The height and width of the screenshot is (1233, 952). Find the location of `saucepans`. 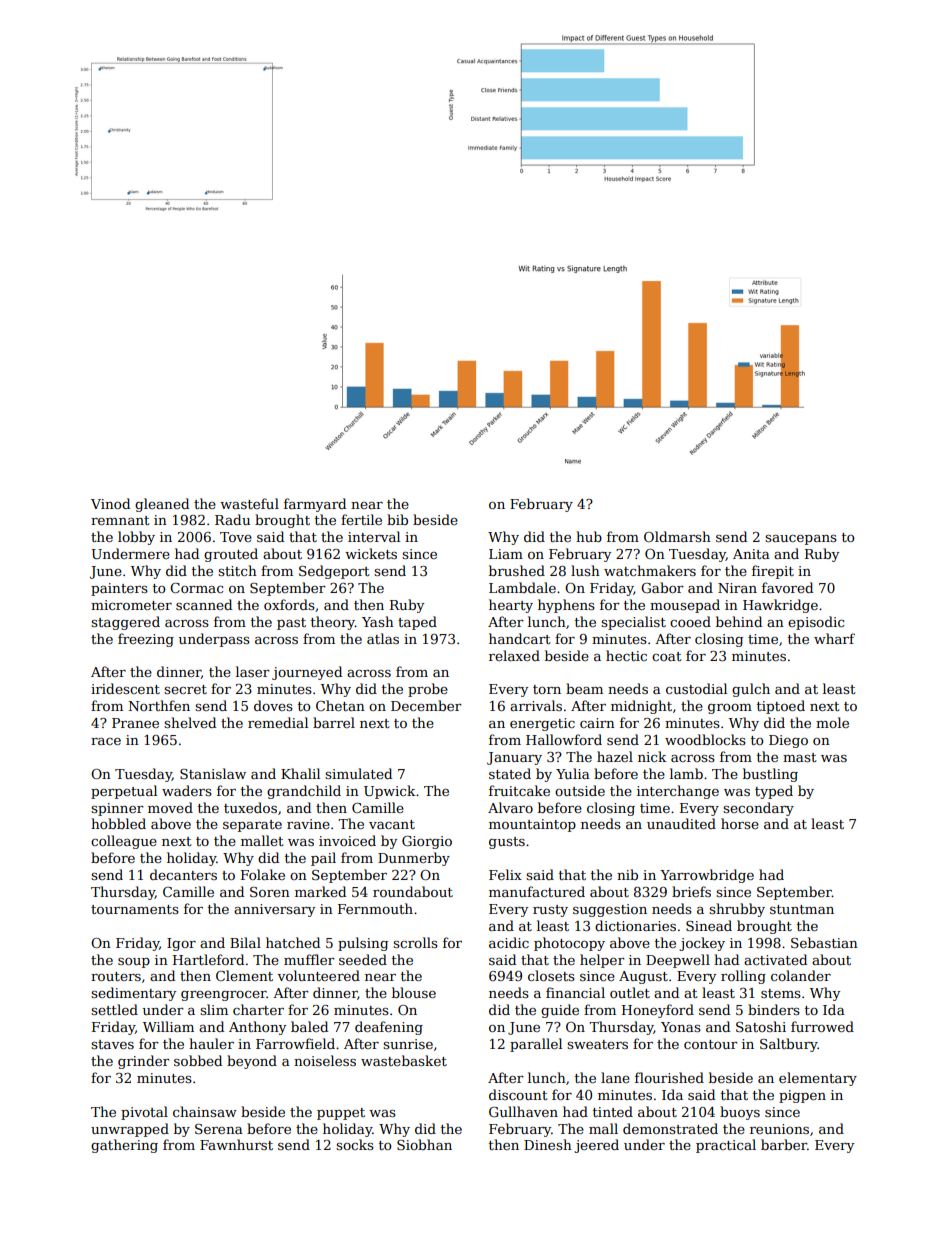

saucepans is located at coordinates (801, 540).
